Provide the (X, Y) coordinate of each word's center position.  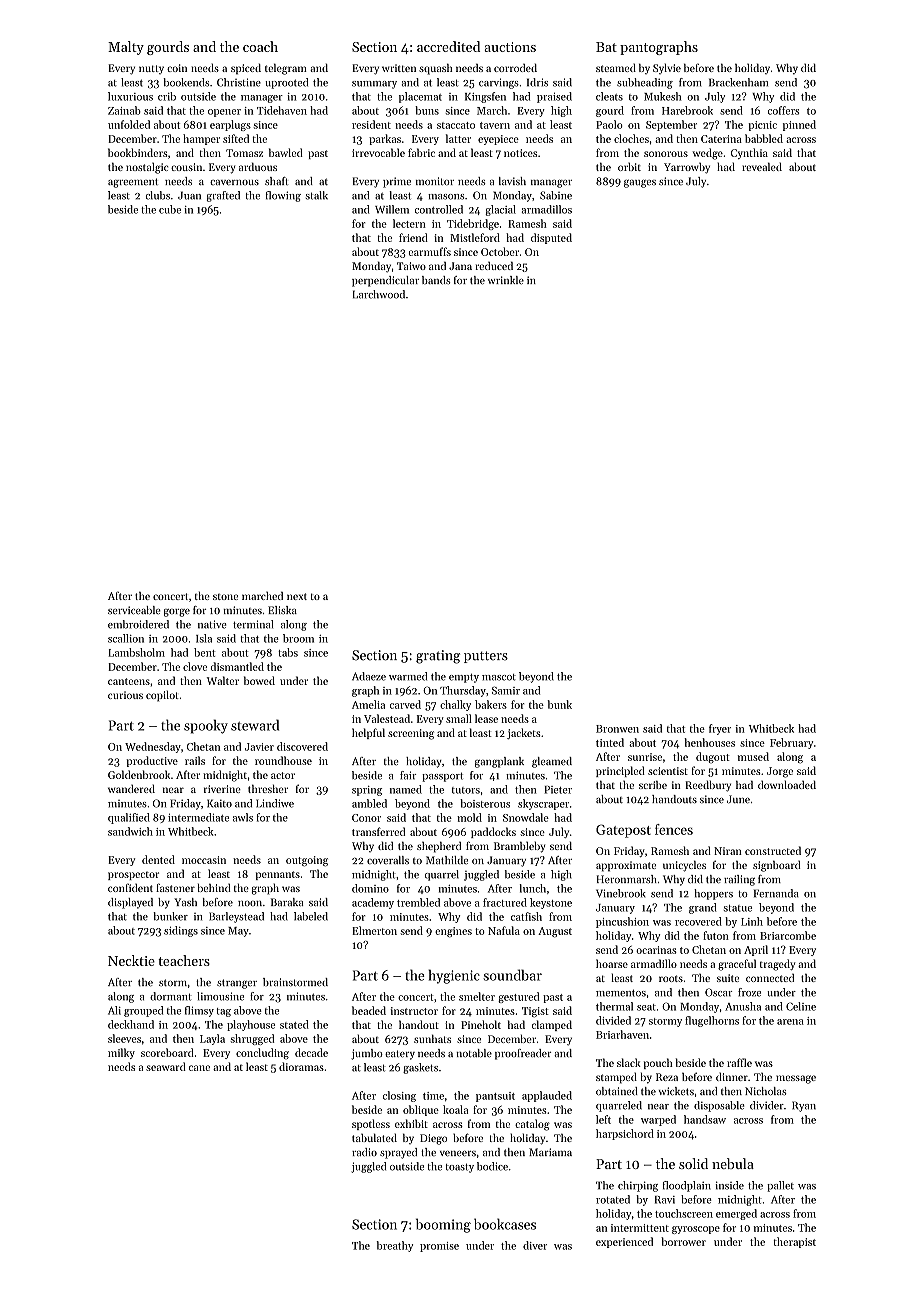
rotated (613, 1199)
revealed (762, 166)
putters (486, 657)
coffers (783, 110)
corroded (515, 67)
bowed (259, 680)
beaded (369, 1010)
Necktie (131, 960)
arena (790, 1022)
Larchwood (379, 294)
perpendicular (385, 281)
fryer (720, 729)
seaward (166, 1066)
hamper (201, 139)
